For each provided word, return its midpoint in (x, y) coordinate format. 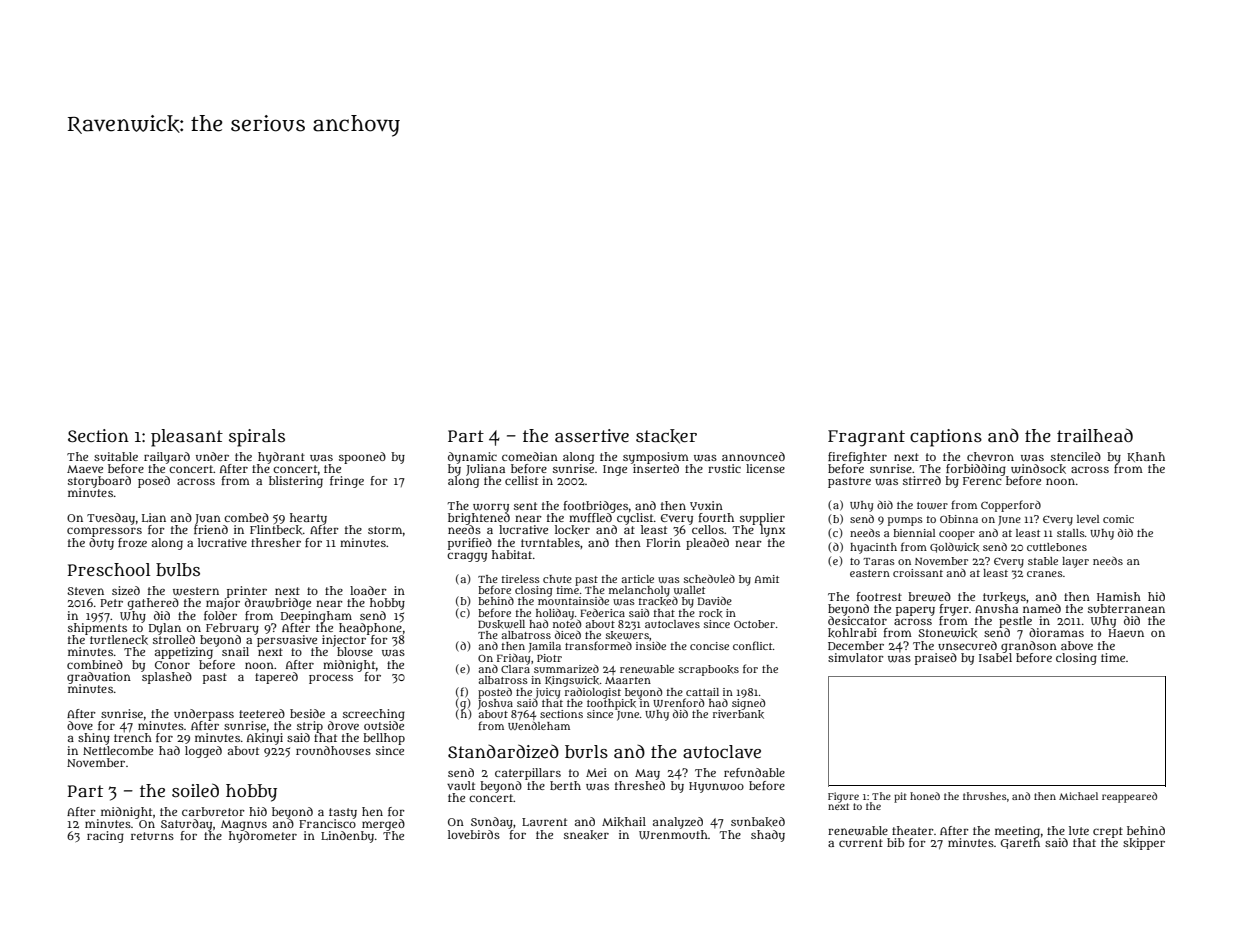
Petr (111, 603)
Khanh (1146, 457)
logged (203, 752)
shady (768, 836)
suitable (116, 456)
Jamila (545, 647)
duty (101, 544)
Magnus (244, 825)
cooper (957, 535)
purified (470, 544)
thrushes (985, 796)
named (1042, 608)
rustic (724, 468)
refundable (754, 772)
